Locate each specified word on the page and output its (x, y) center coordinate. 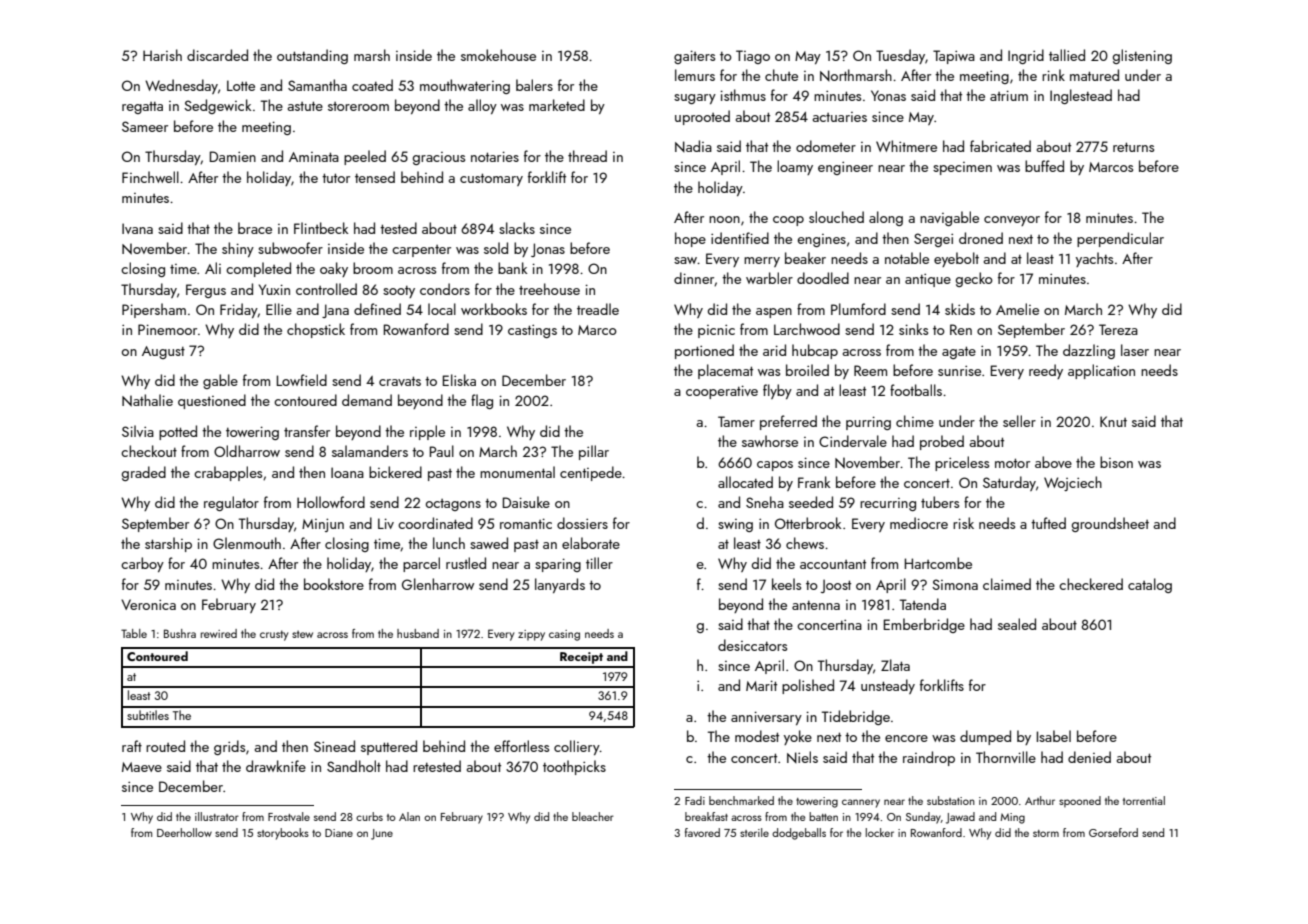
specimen (962, 168)
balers (534, 85)
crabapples (228, 473)
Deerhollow (184, 832)
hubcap (815, 351)
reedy (1046, 371)
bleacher (593, 816)
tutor (336, 178)
